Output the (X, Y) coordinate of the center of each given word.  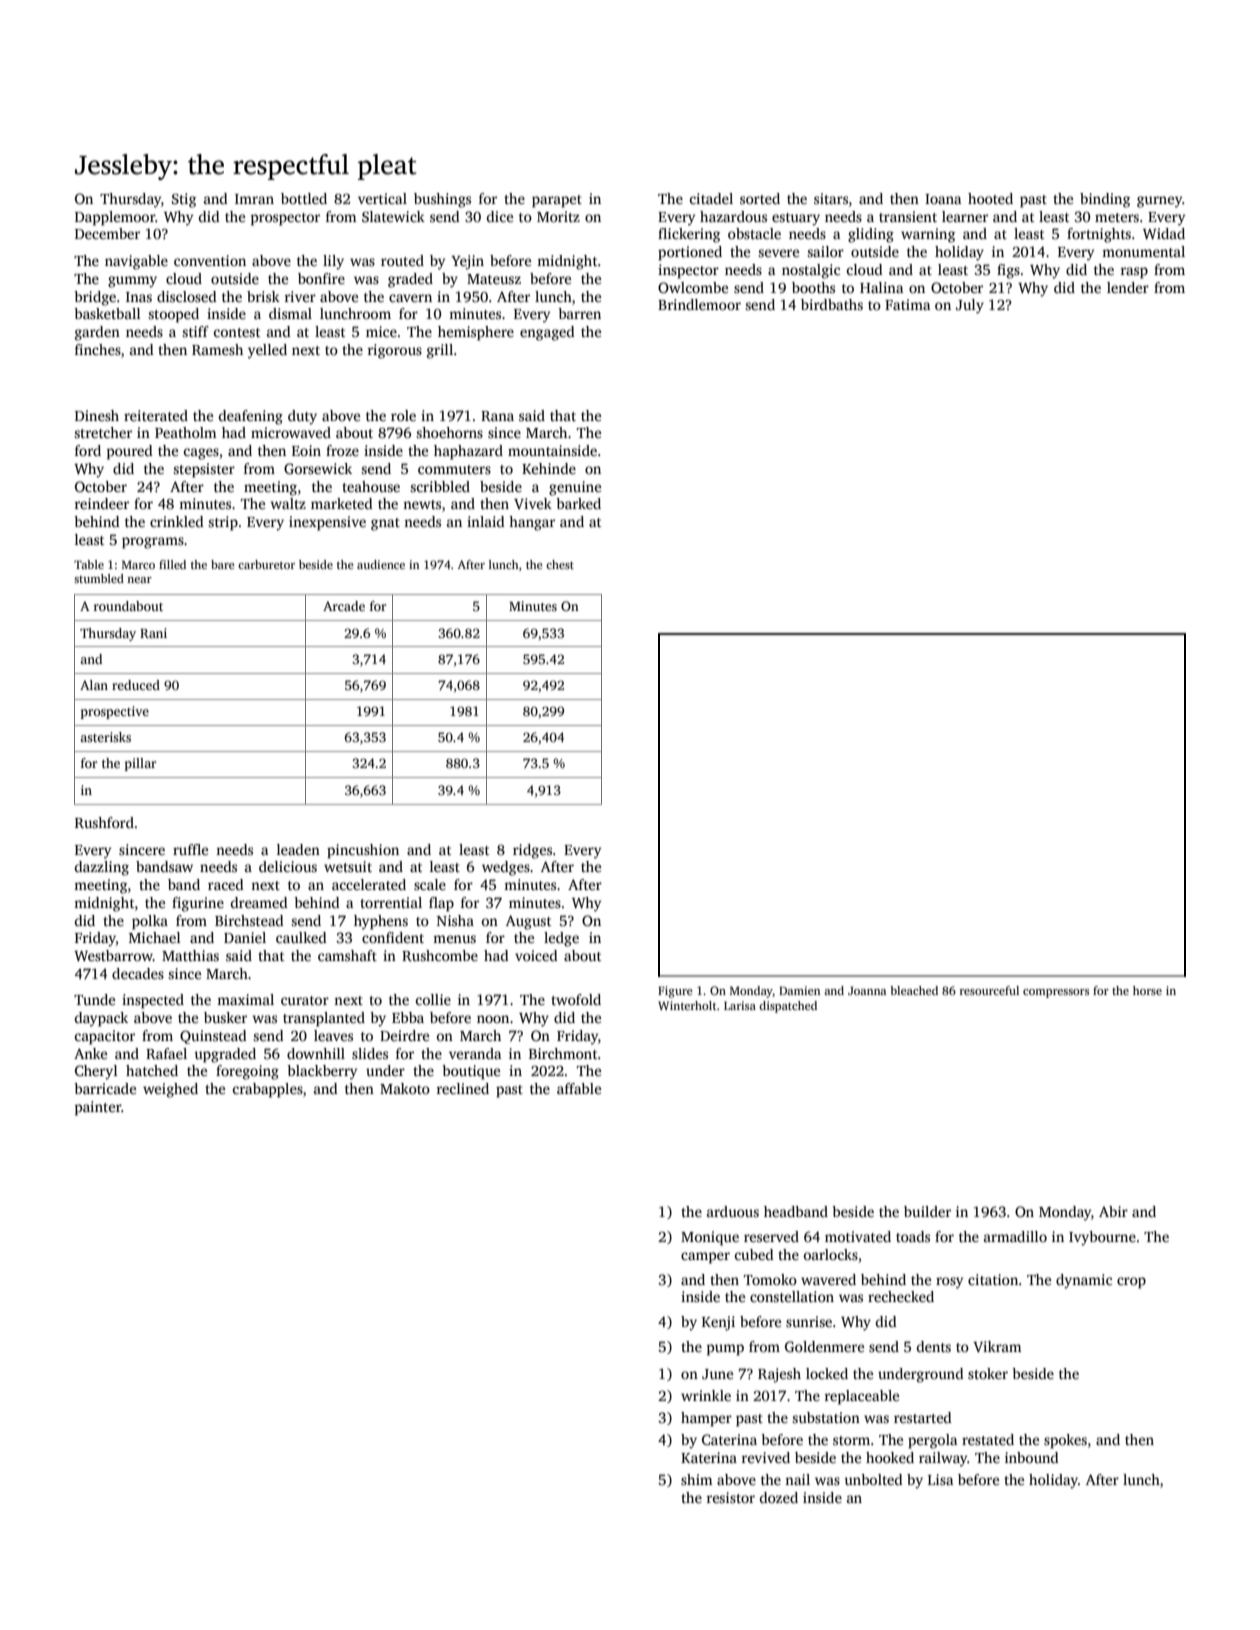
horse (1147, 990)
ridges (532, 851)
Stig (184, 200)
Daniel (245, 937)
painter (98, 1108)
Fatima (908, 304)
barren (579, 313)
